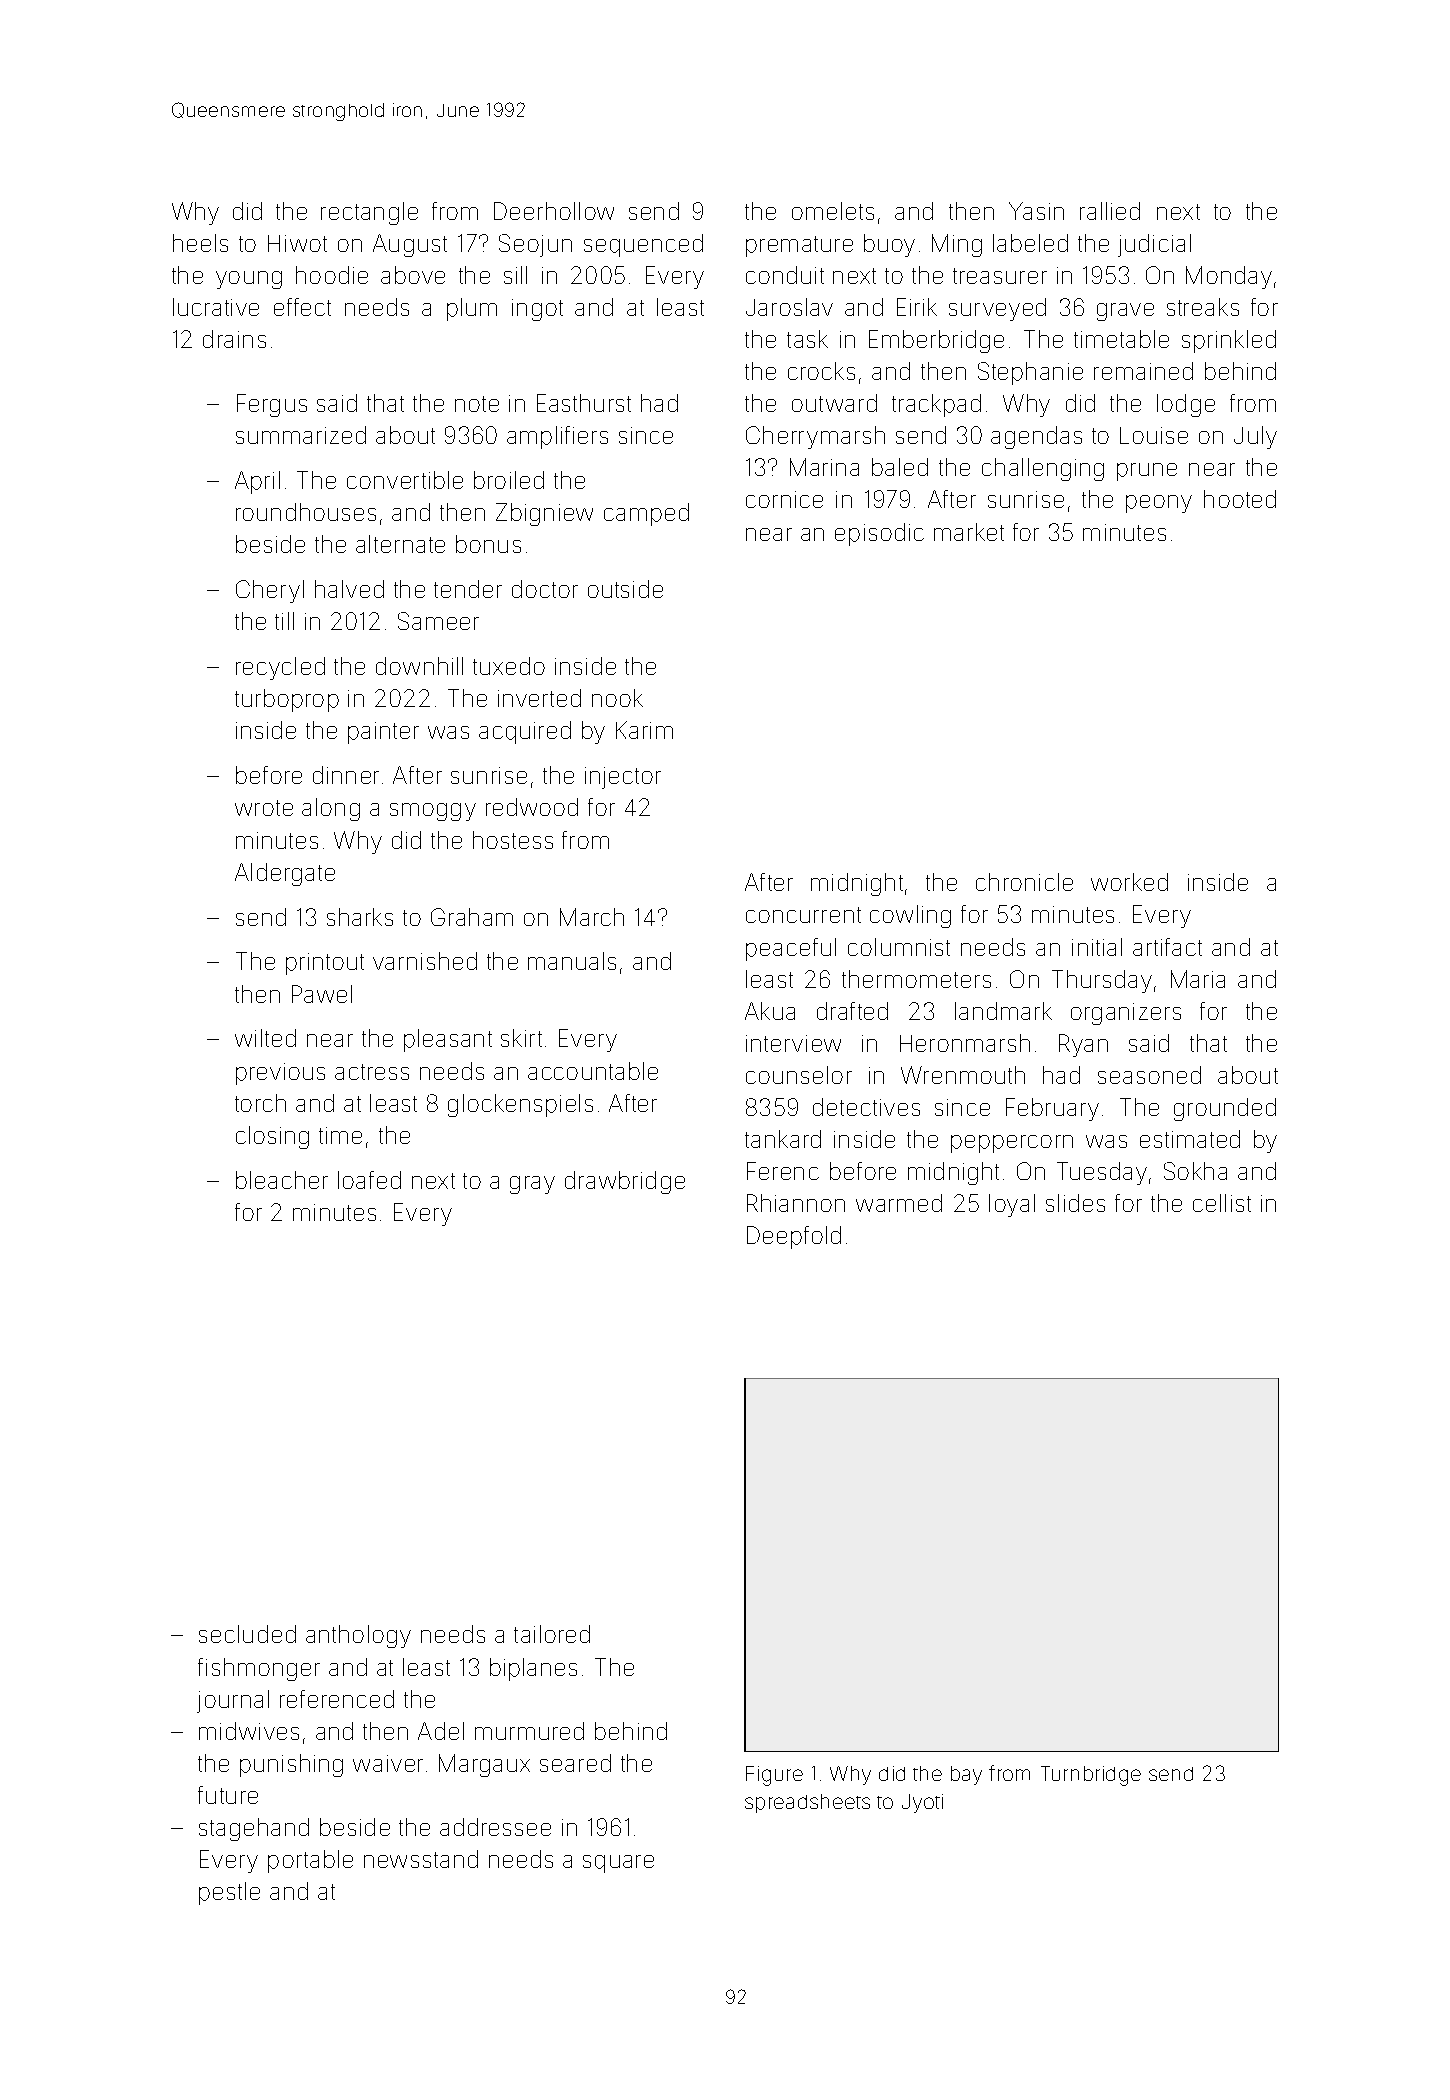 This page has width=1450, height=2100. What do you see at coordinates (291, 1765) in the page?
I see `punishing` at bounding box center [291, 1765].
